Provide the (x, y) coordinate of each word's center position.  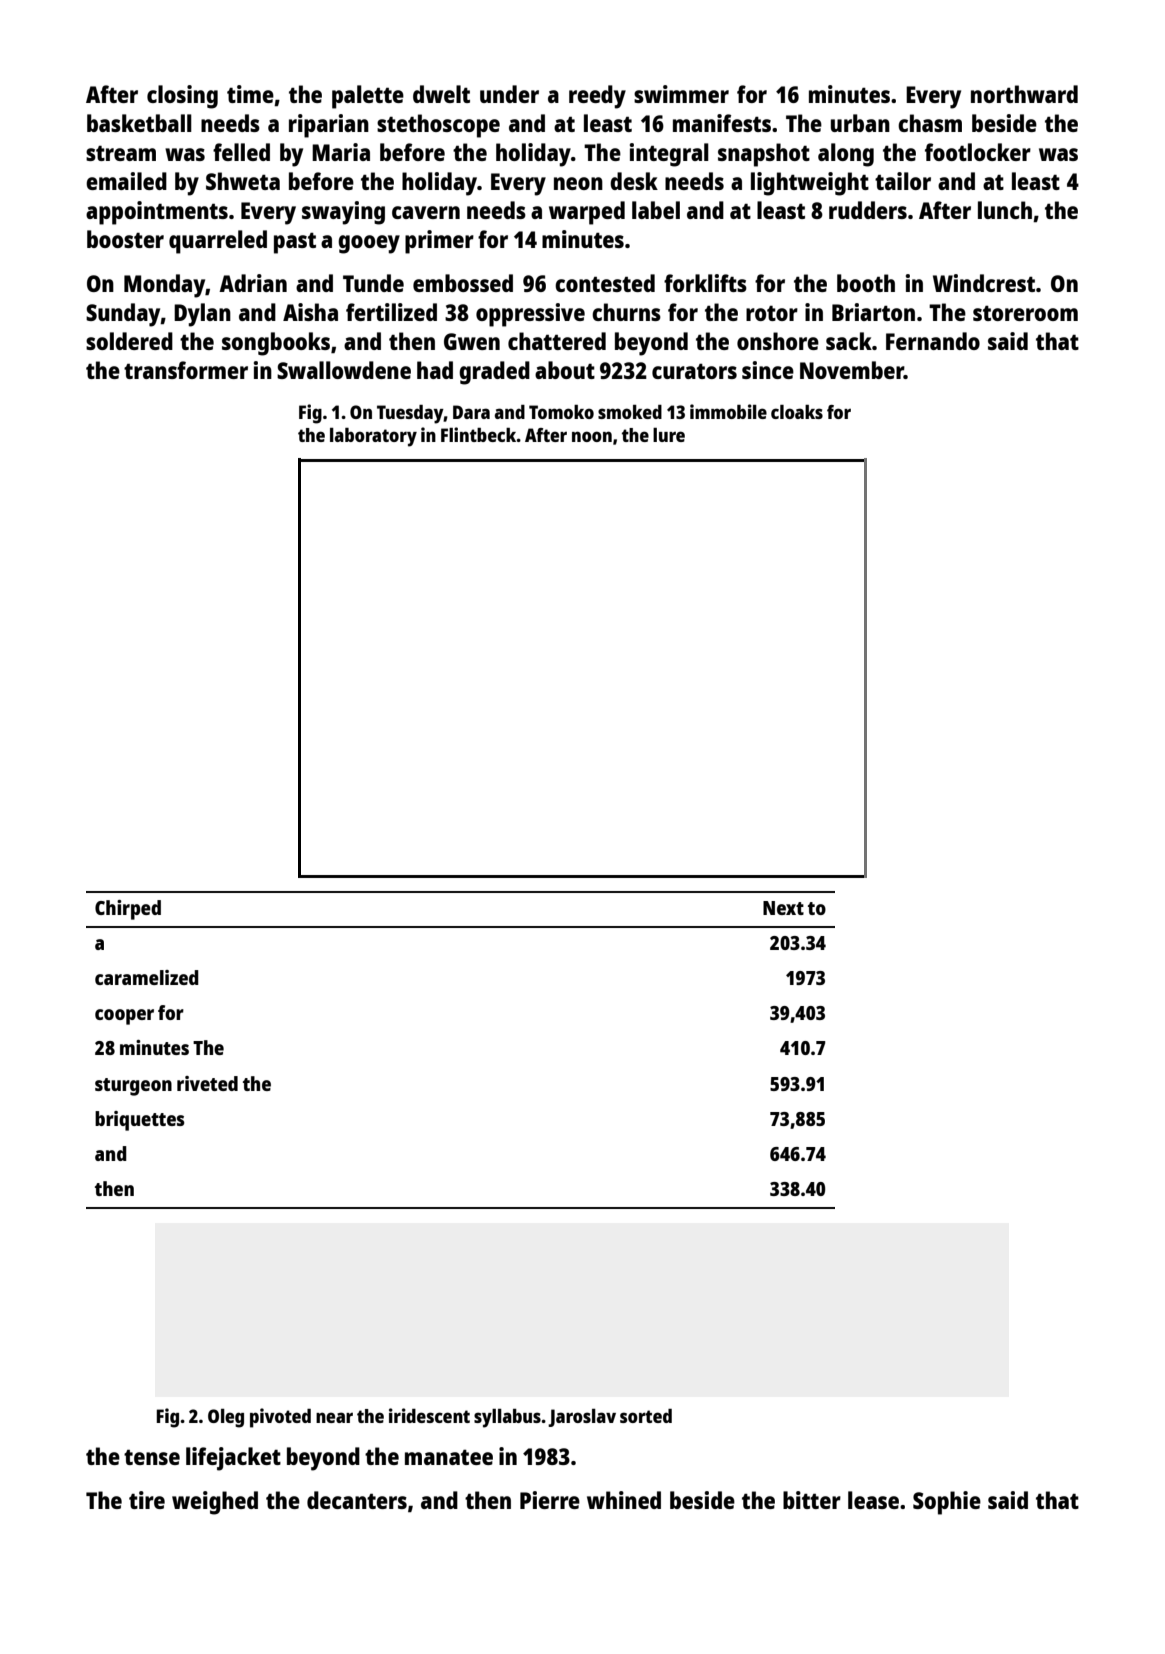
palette (368, 97)
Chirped (128, 910)
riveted (207, 1083)
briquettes (140, 1121)
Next (783, 908)
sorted (646, 1416)
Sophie (947, 1503)
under (509, 94)
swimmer (681, 94)
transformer (186, 370)
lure (669, 435)
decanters (357, 1500)
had (435, 370)
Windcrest (984, 283)
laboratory (373, 437)
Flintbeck (479, 434)
